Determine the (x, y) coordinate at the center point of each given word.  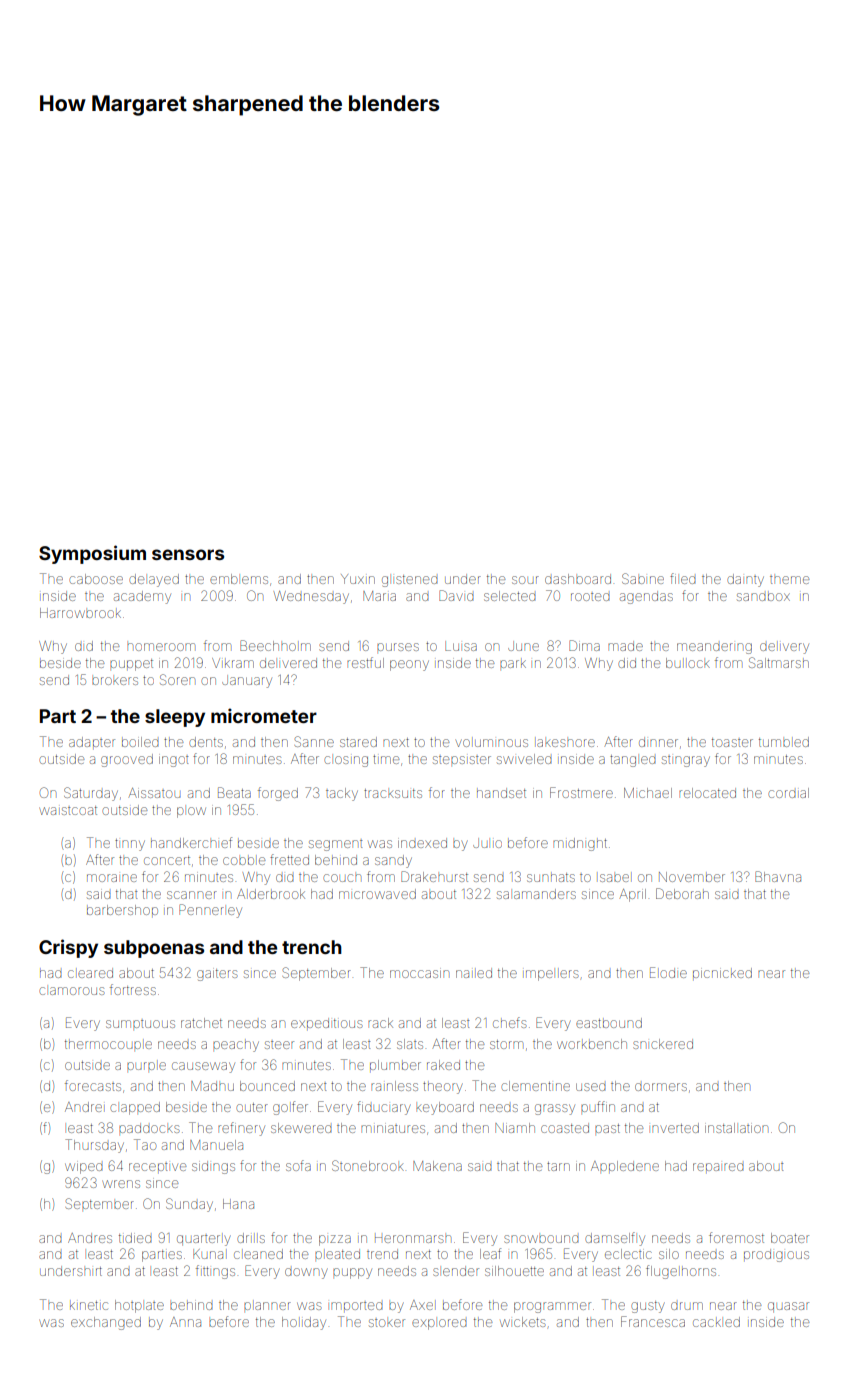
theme (789, 580)
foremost (736, 1237)
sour (525, 580)
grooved (127, 760)
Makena (437, 1166)
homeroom (161, 647)
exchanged (106, 1323)
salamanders (536, 894)
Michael (648, 793)
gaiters (217, 975)
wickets (522, 1322)
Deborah (682, 893)
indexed (422, 843)
